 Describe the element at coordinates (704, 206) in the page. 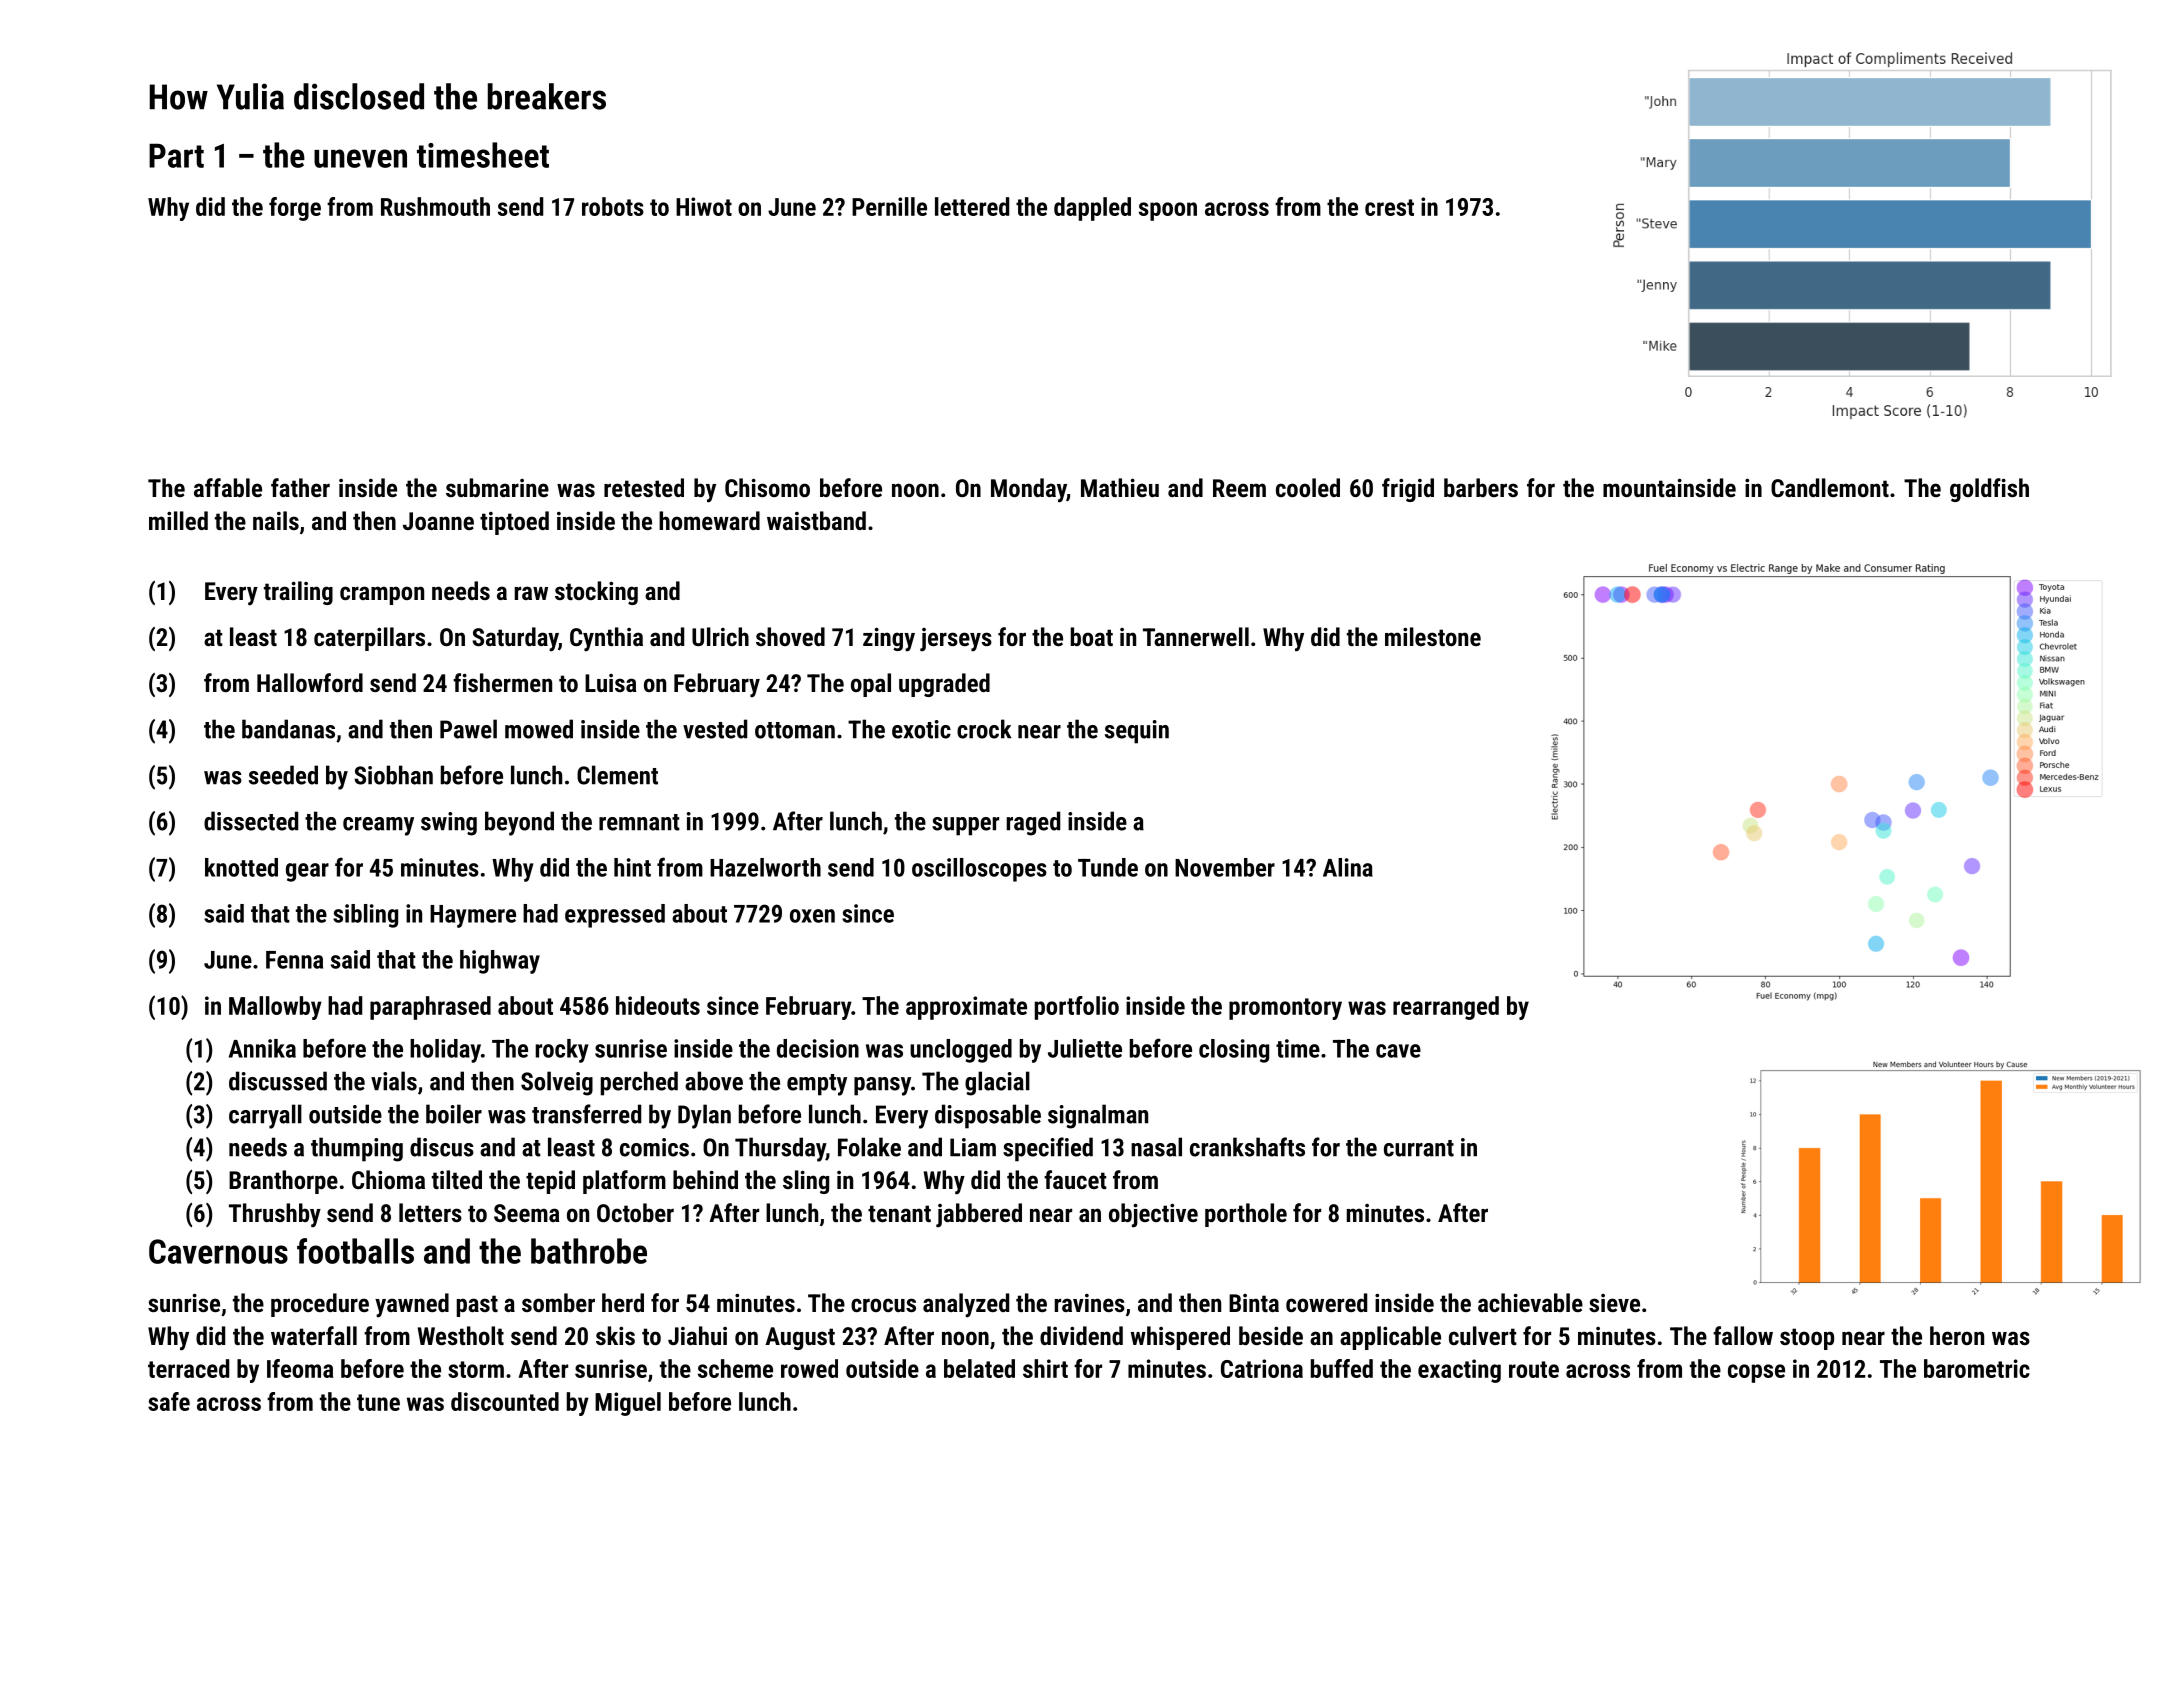

I see `Hiwot` at that location.
